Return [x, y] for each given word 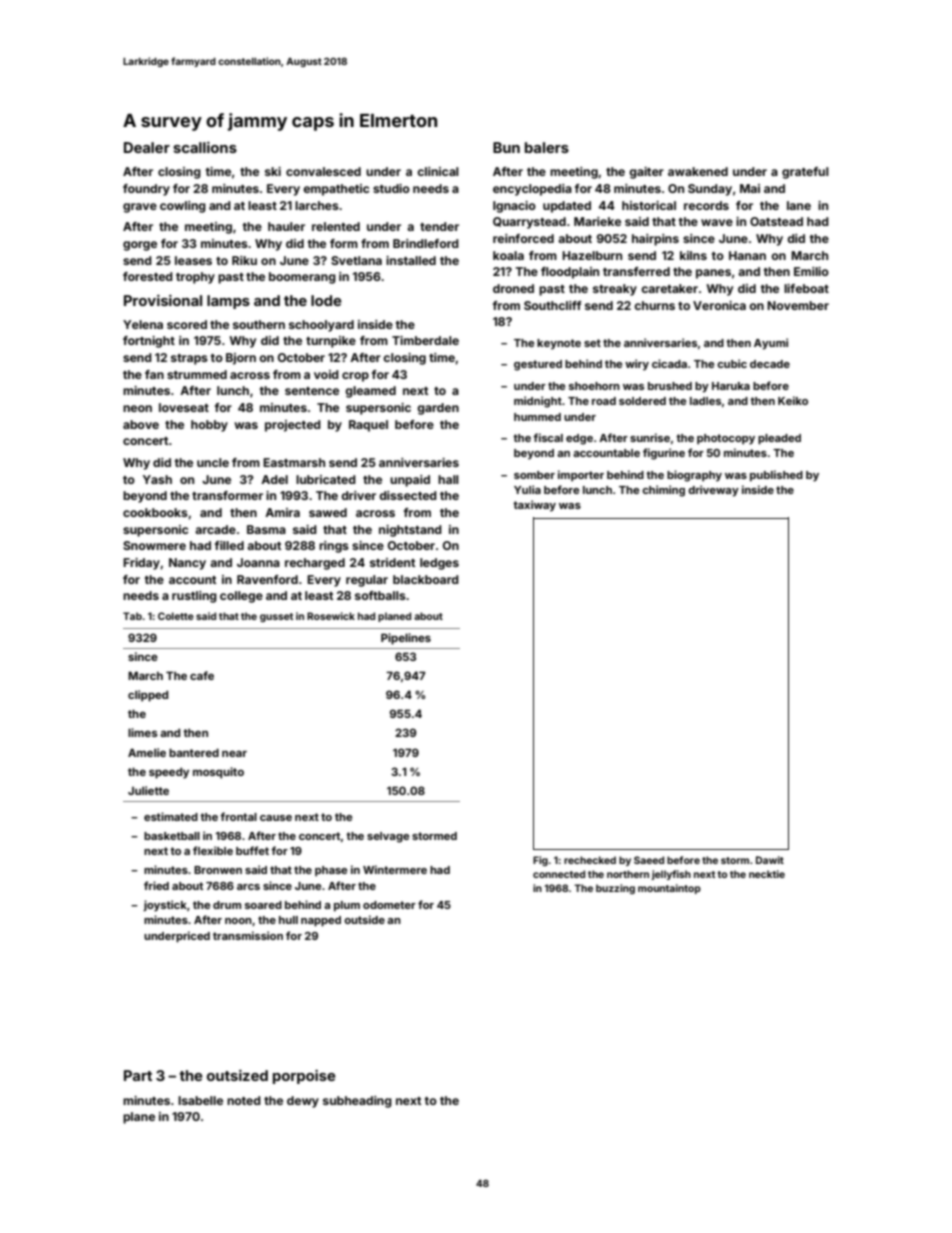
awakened [698, 171]
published [776, 476]
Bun [506, 147]
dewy [303, 1102]
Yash [157, 479]
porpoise [304, 1077]
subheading [357, 1102]
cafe [202, 675]
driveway [713, 491]
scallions [205, 147]
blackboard [426, 579]
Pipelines [406, 639]
